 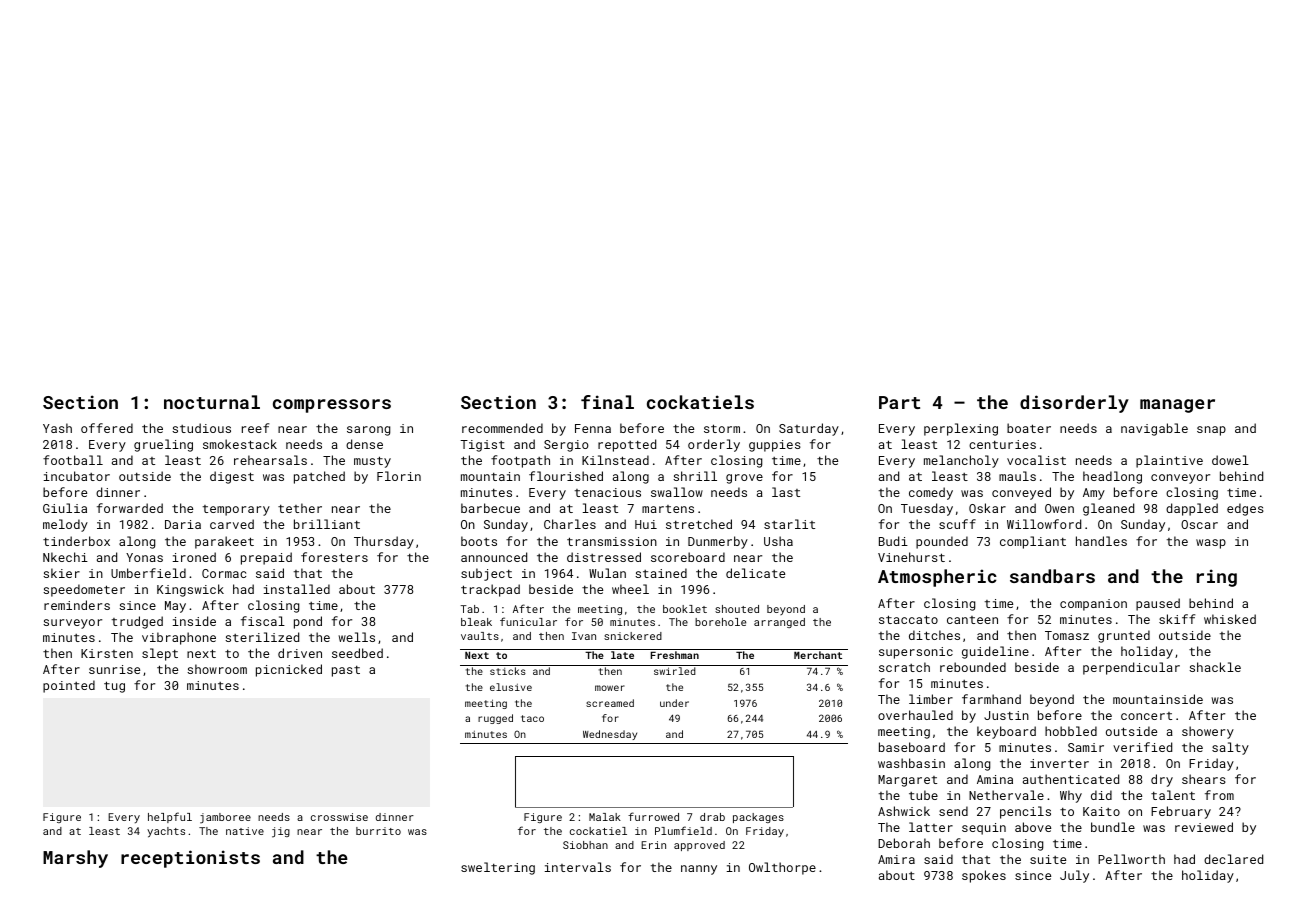 What do you see at coordinates (931, 699) in the screenshot?
I see `limber` at bounding box center [931, 699].
